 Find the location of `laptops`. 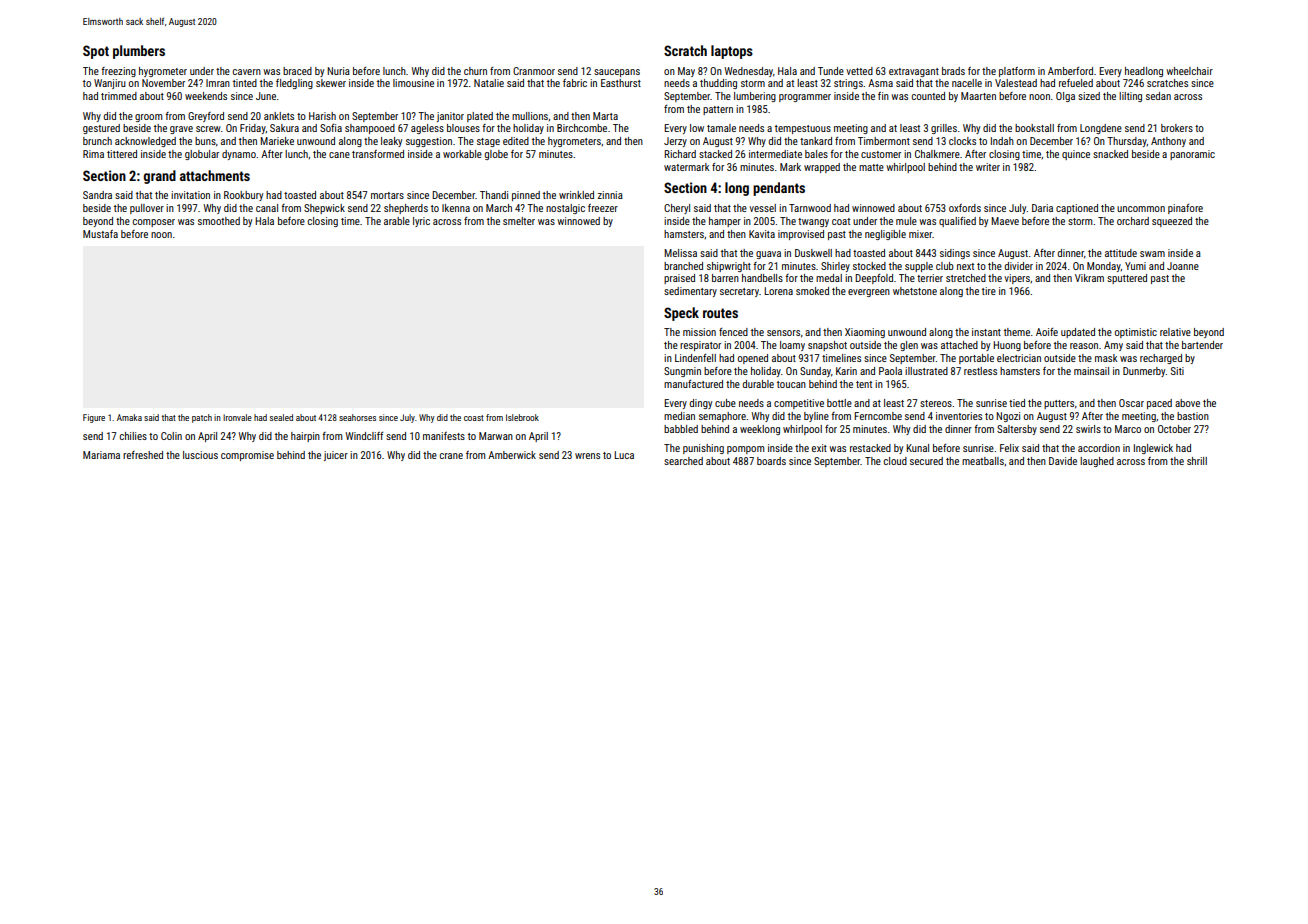

laptops is located at coordinates (732, 52).
